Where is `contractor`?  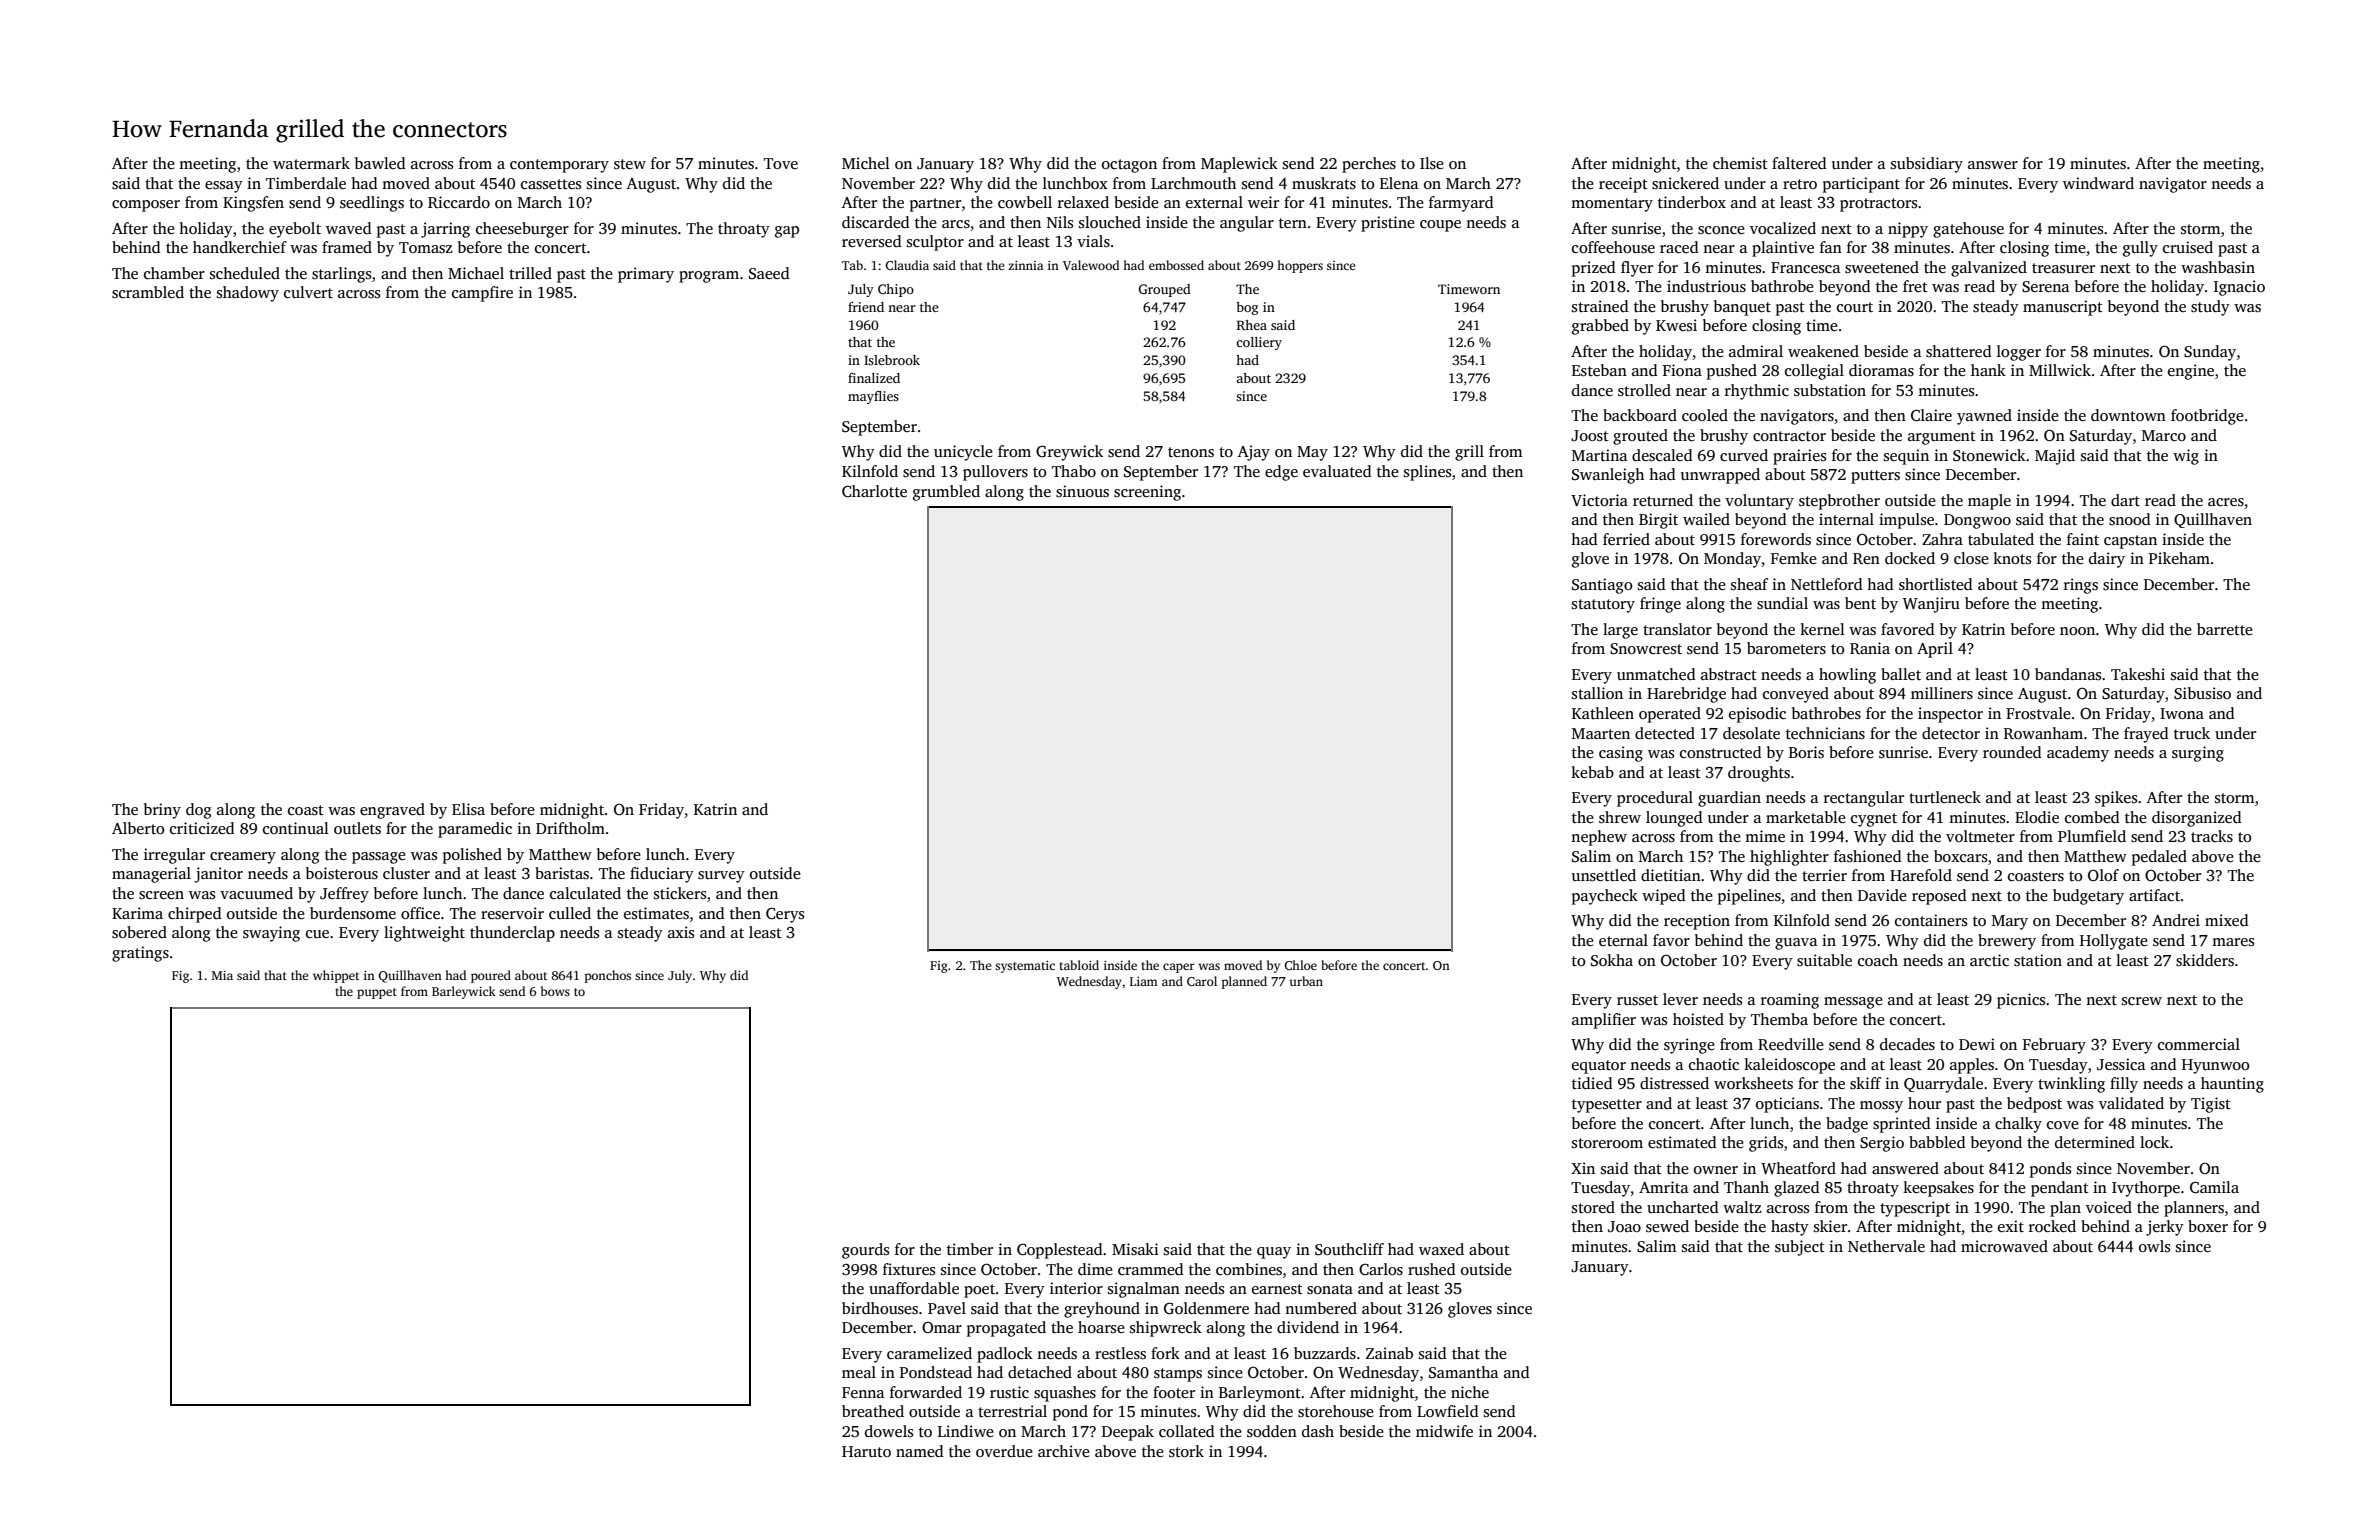
contractor is located at coordinates (1789, 436).
